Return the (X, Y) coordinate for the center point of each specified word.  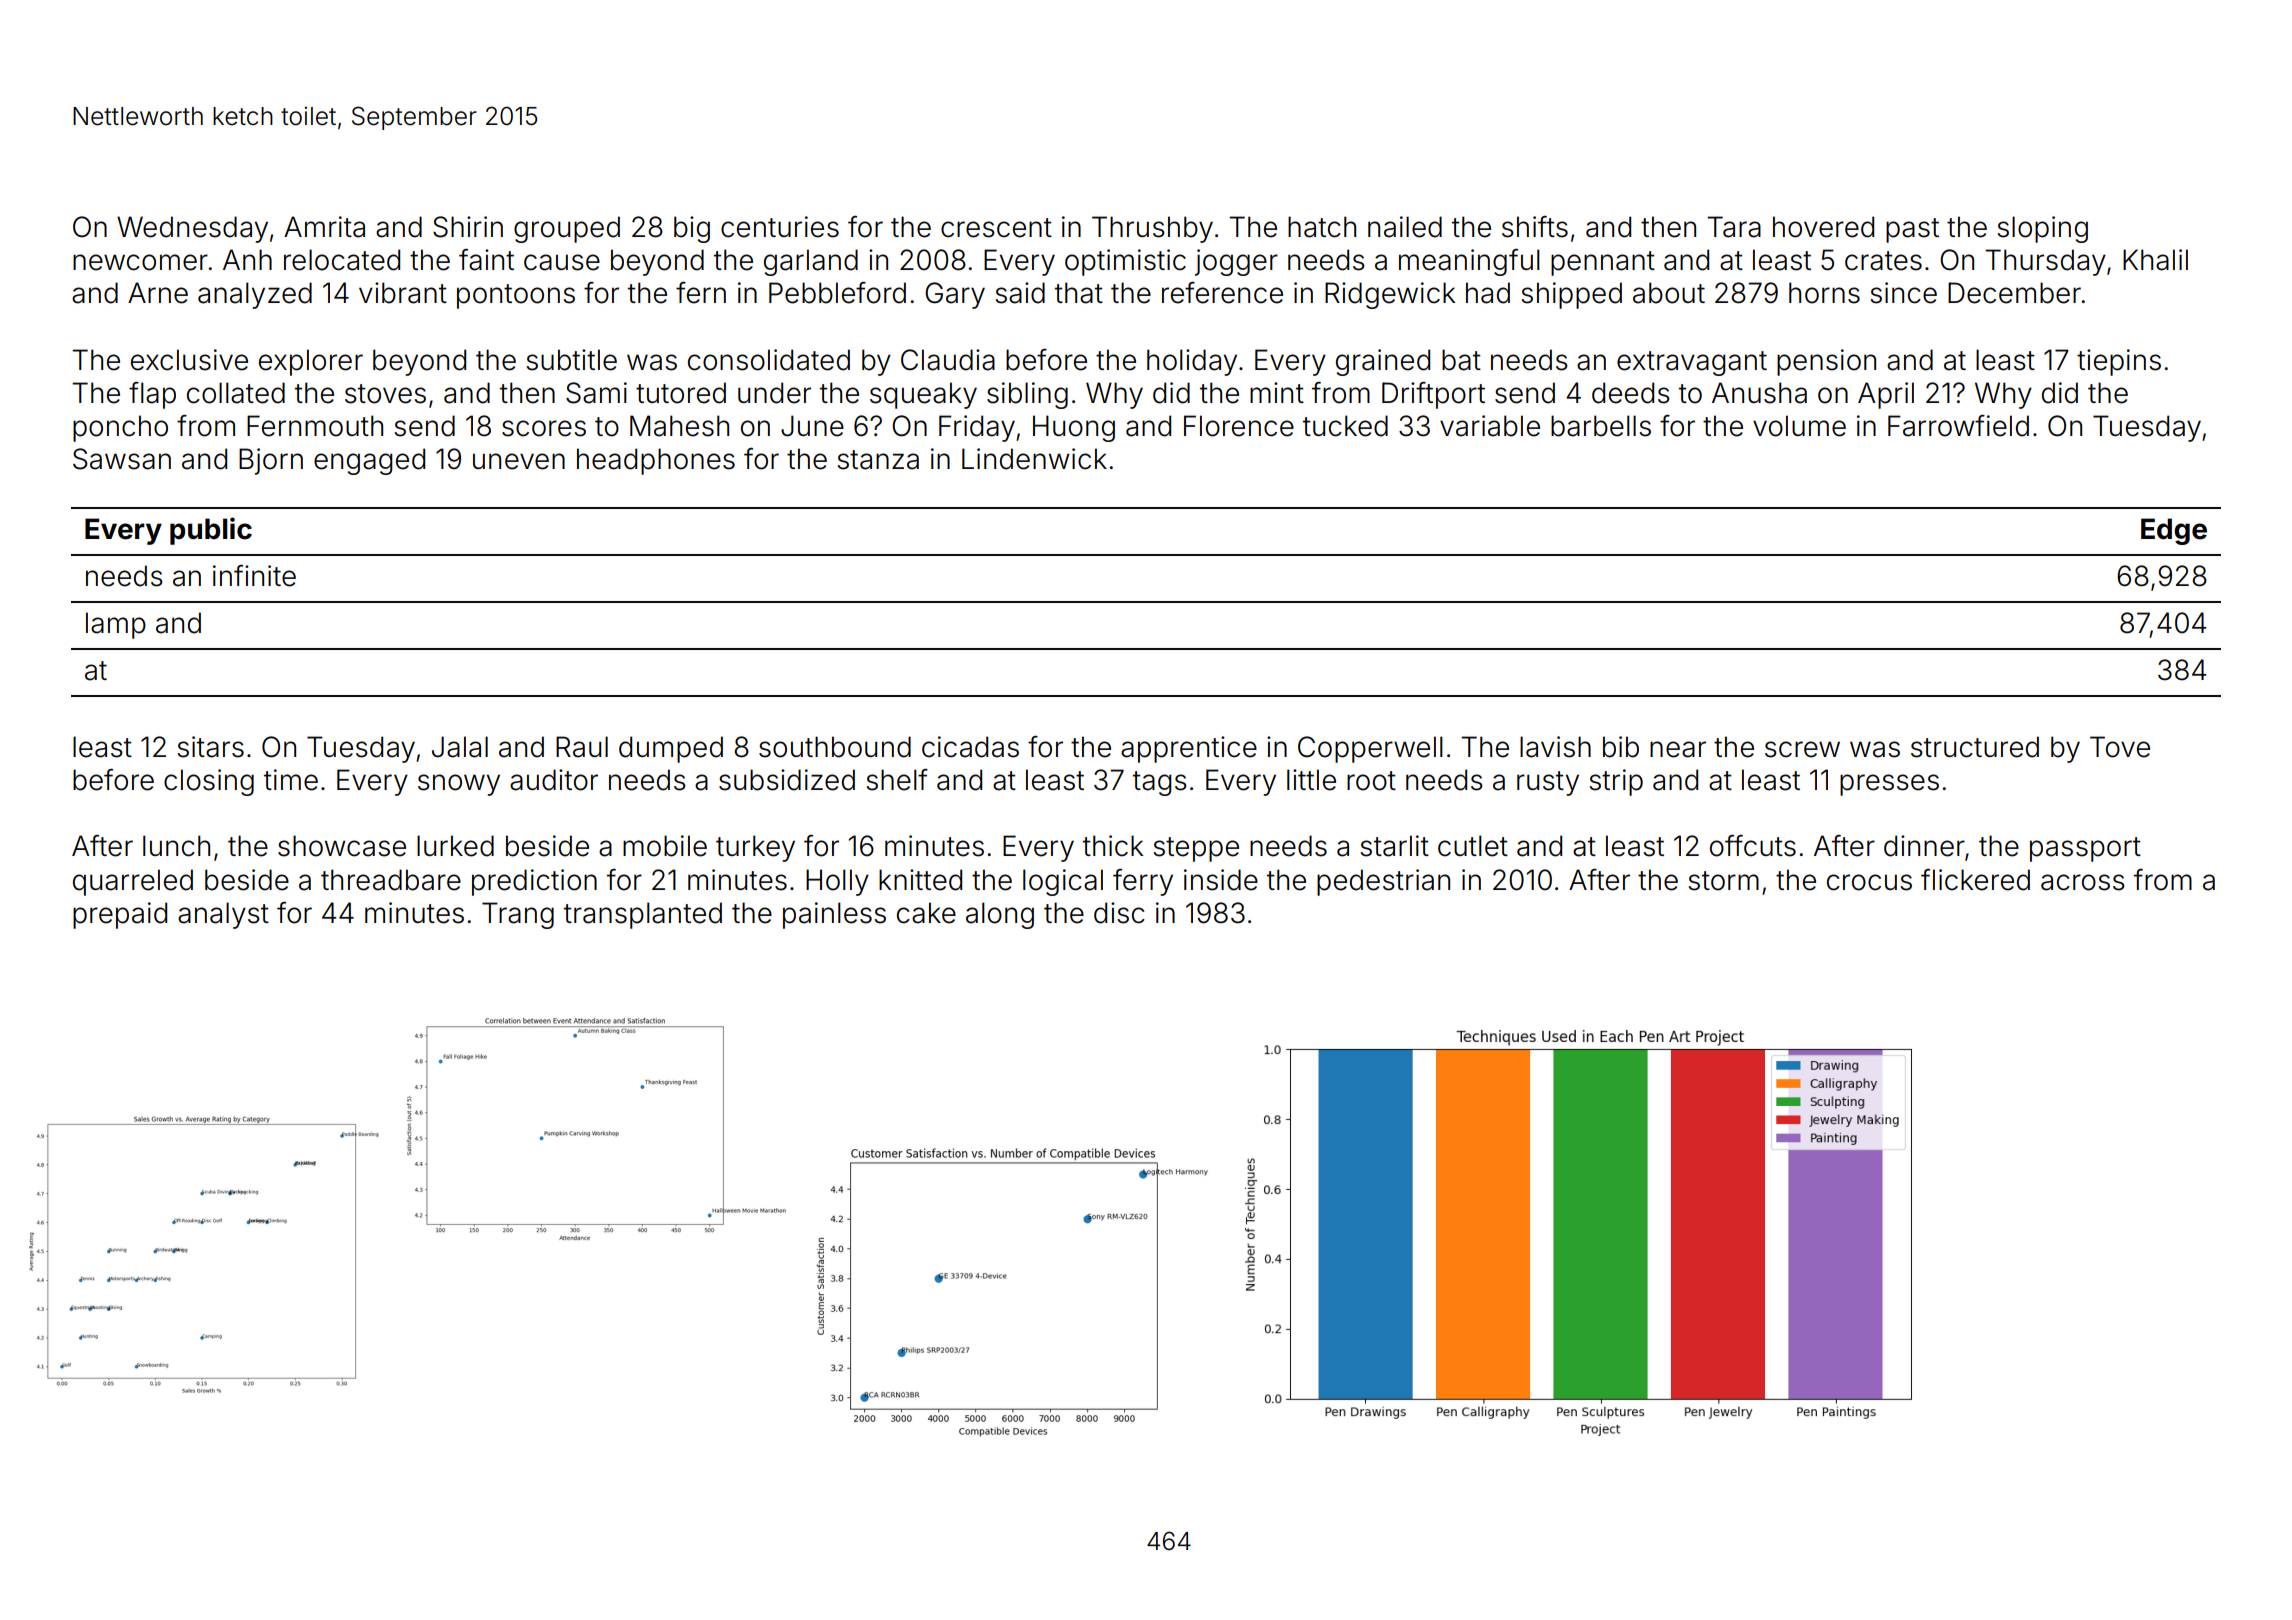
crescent (996, 228)
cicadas (970, 747)
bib (1621, 747)
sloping (2042, 229)
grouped (567, 229)
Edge (2174, 531)
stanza (878, 460)
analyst (223, 915)
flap (152, 395)
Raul (582, 747)
